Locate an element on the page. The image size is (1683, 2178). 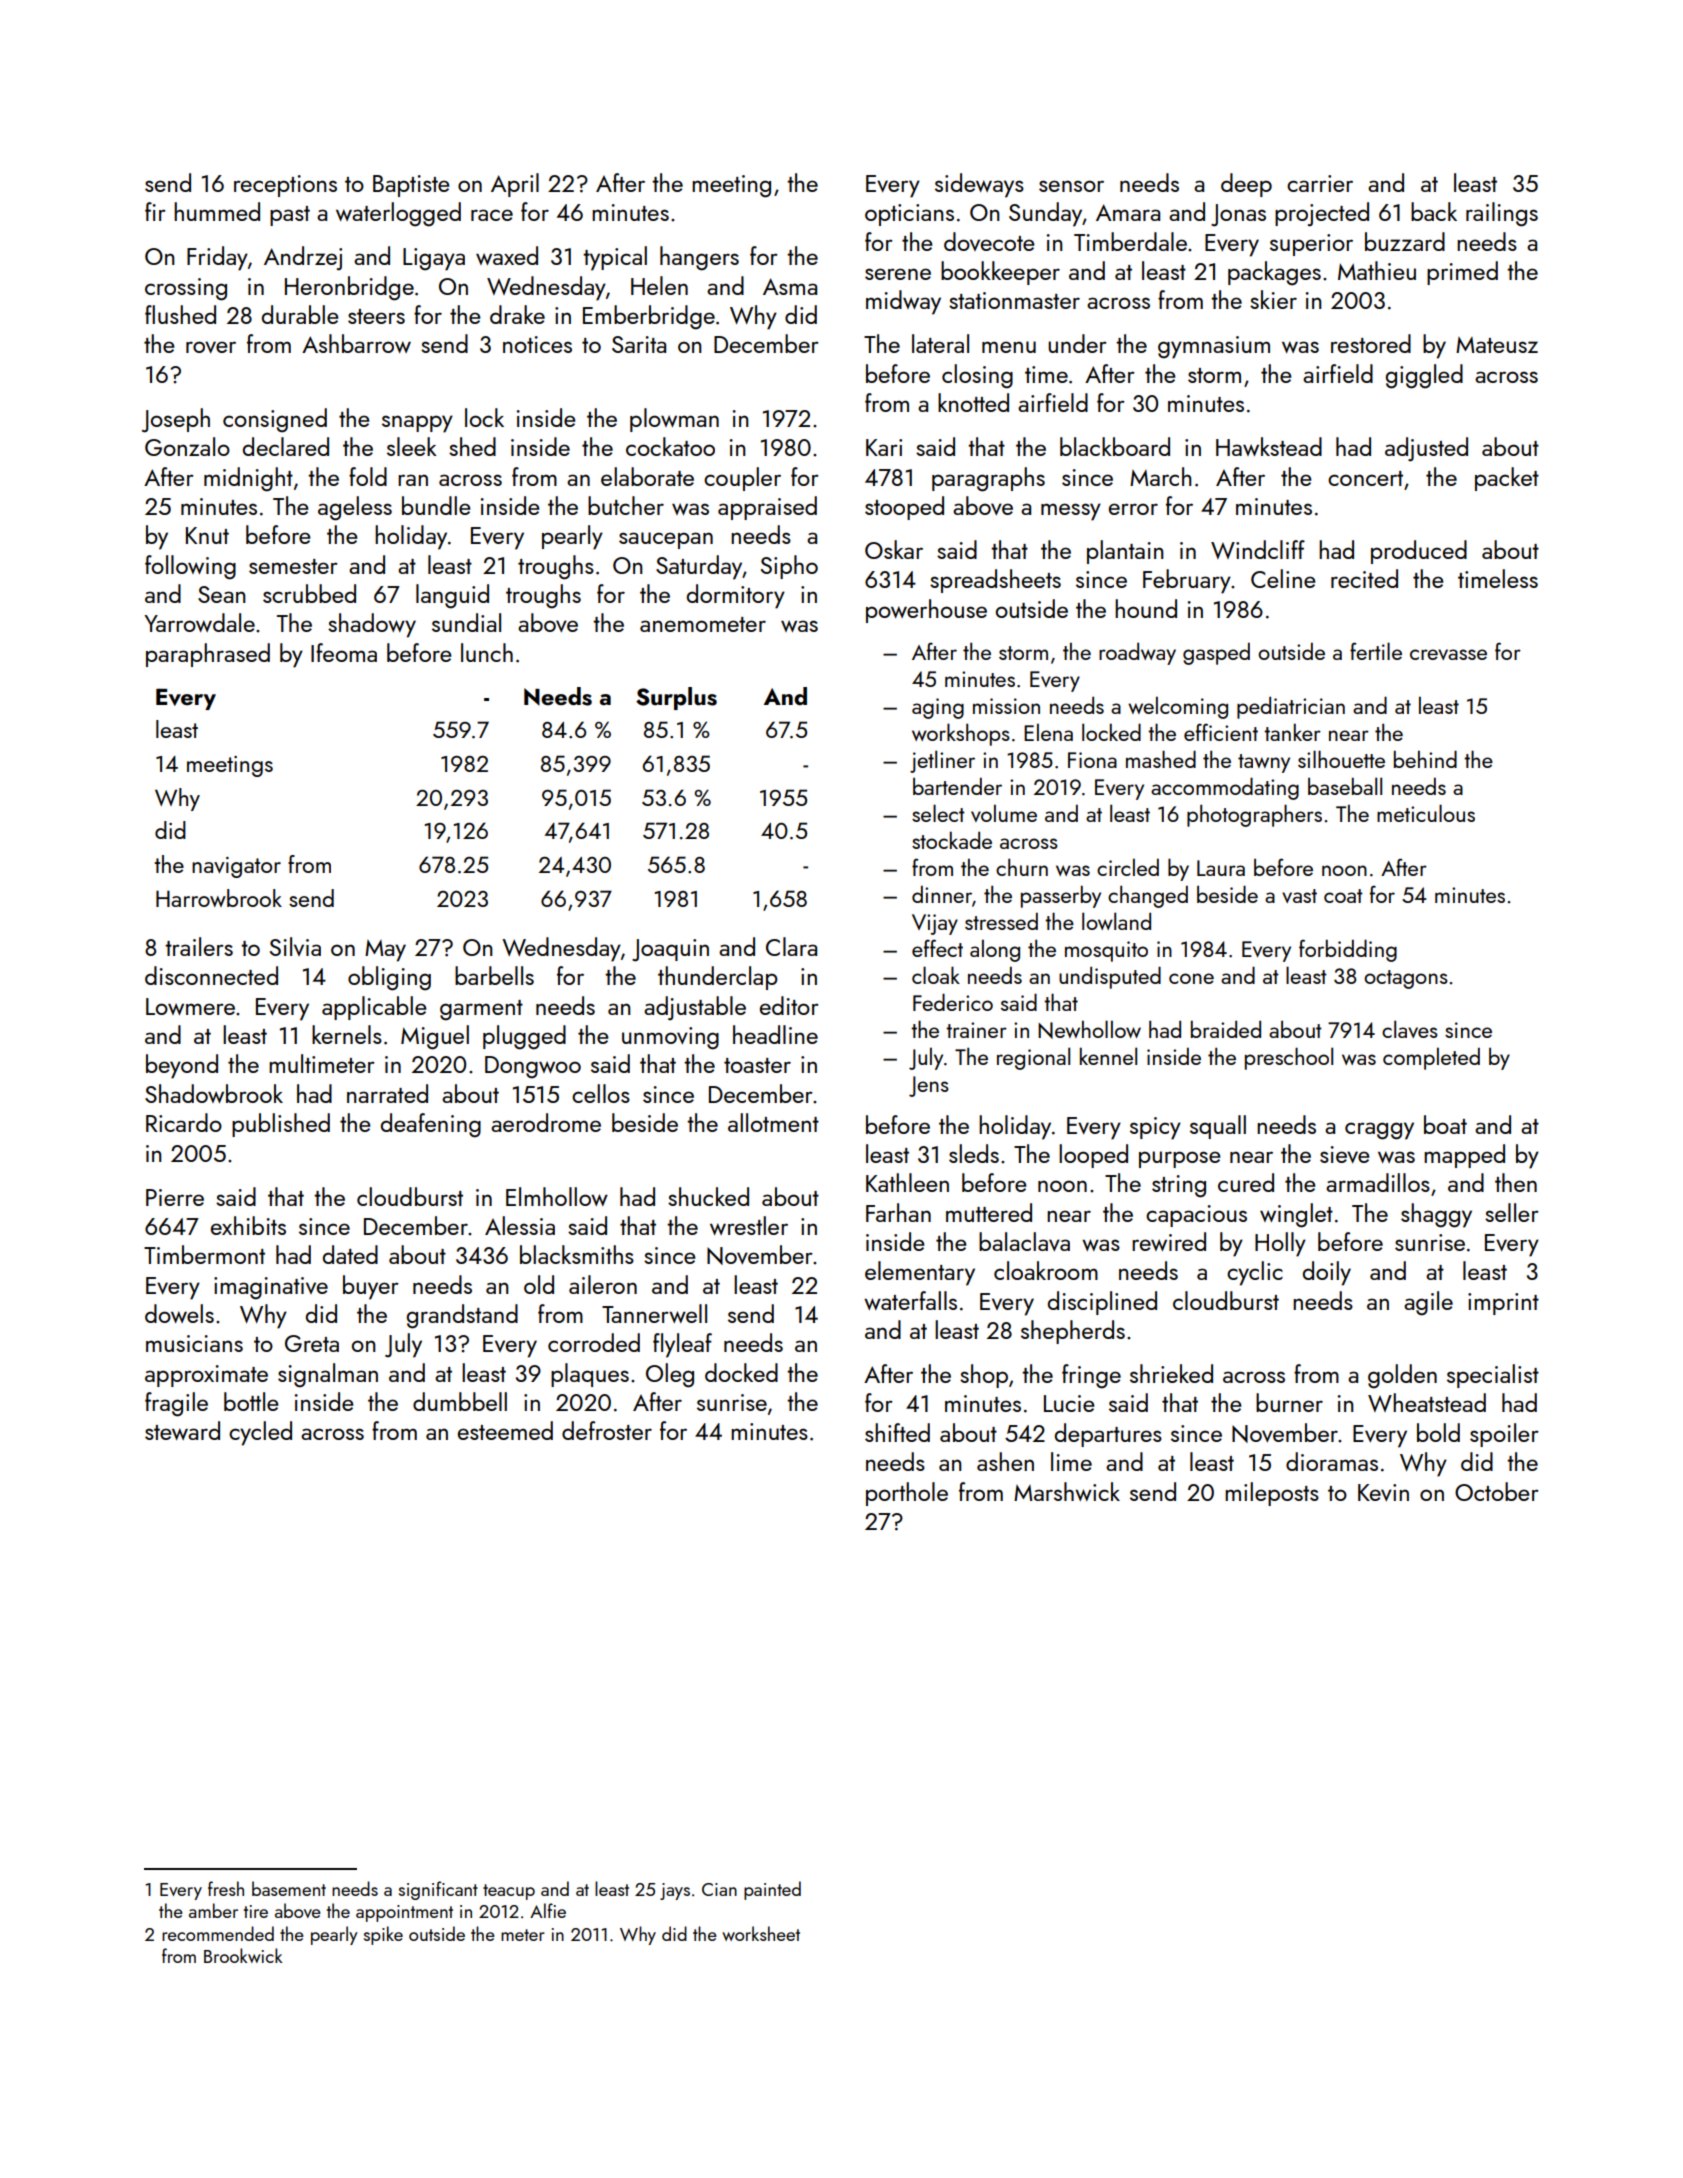
porthole is located at coordinates (907, 1494).
